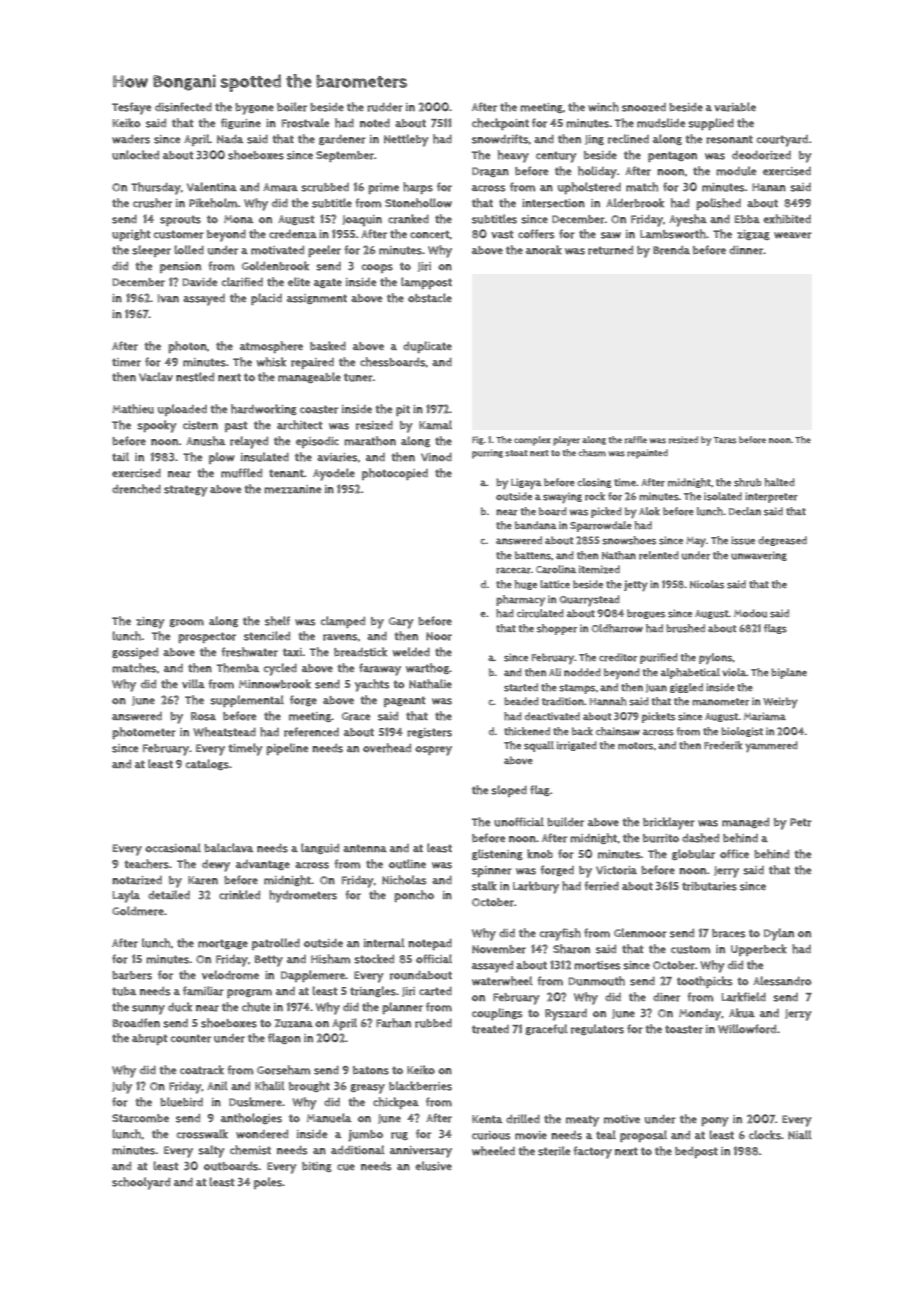 The image size is (924, 1308). I want to click on stalk, so click(484, 886).
